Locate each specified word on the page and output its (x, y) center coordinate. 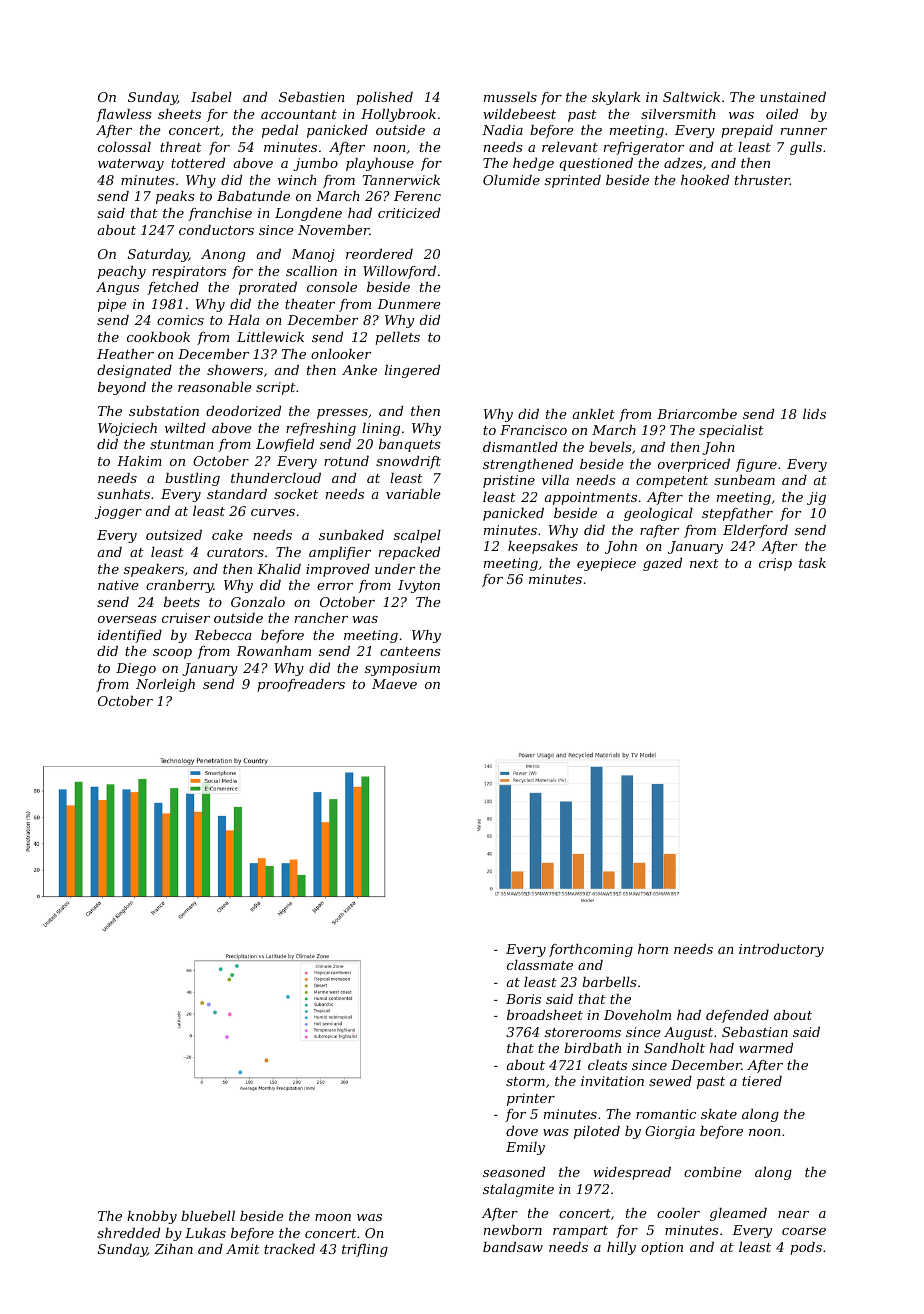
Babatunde (253, 196)
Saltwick (691, 97)
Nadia (502, 130)
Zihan (173, 1249)
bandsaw (513, 1247)
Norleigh (165, 685)
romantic (666, 1114)
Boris (523, 999)
